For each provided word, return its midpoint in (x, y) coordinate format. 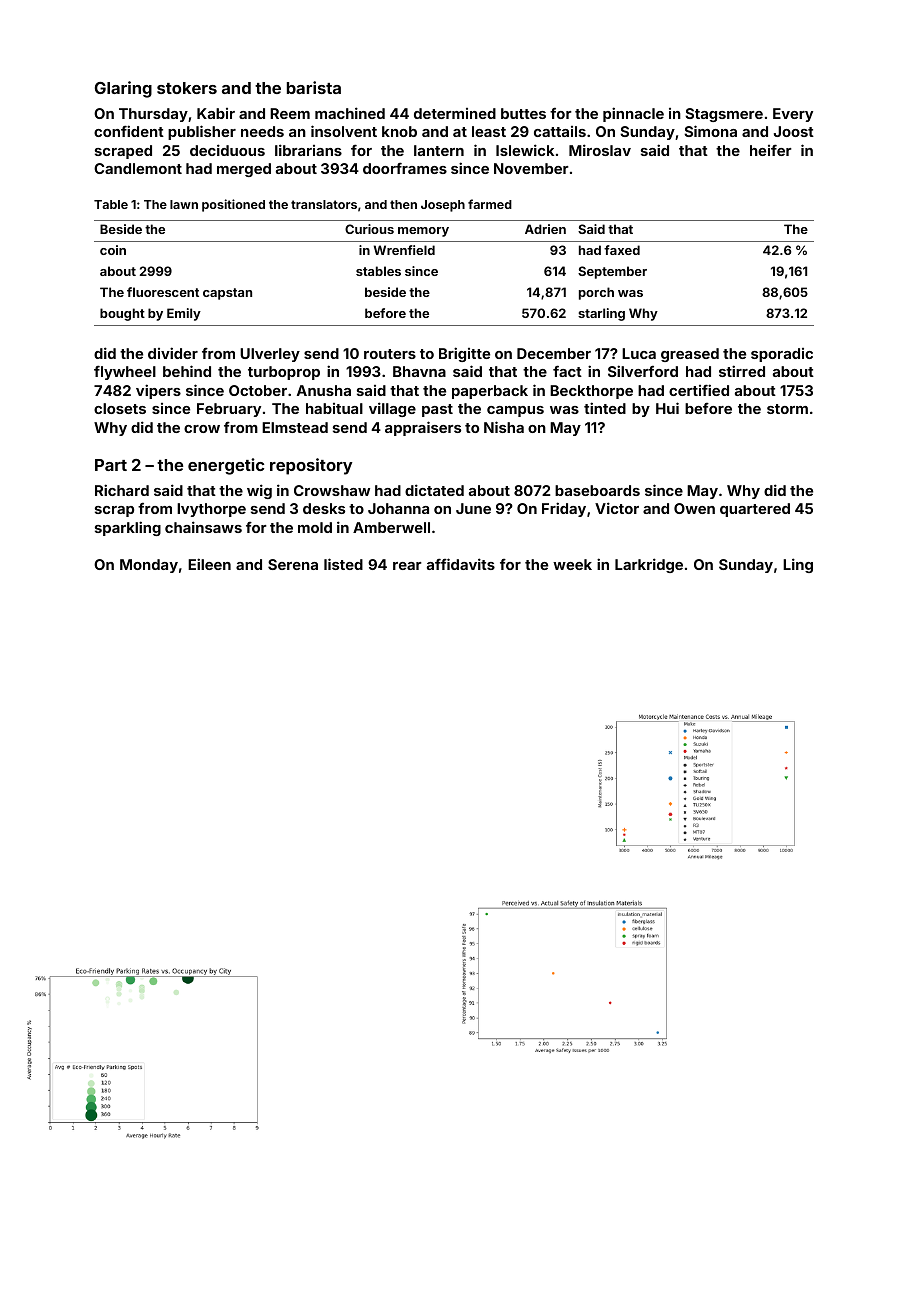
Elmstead (295, 427)
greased (690, 355)
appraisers (423, 428)
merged (244, 170)
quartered (755, 510)
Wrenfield (404, 250)
